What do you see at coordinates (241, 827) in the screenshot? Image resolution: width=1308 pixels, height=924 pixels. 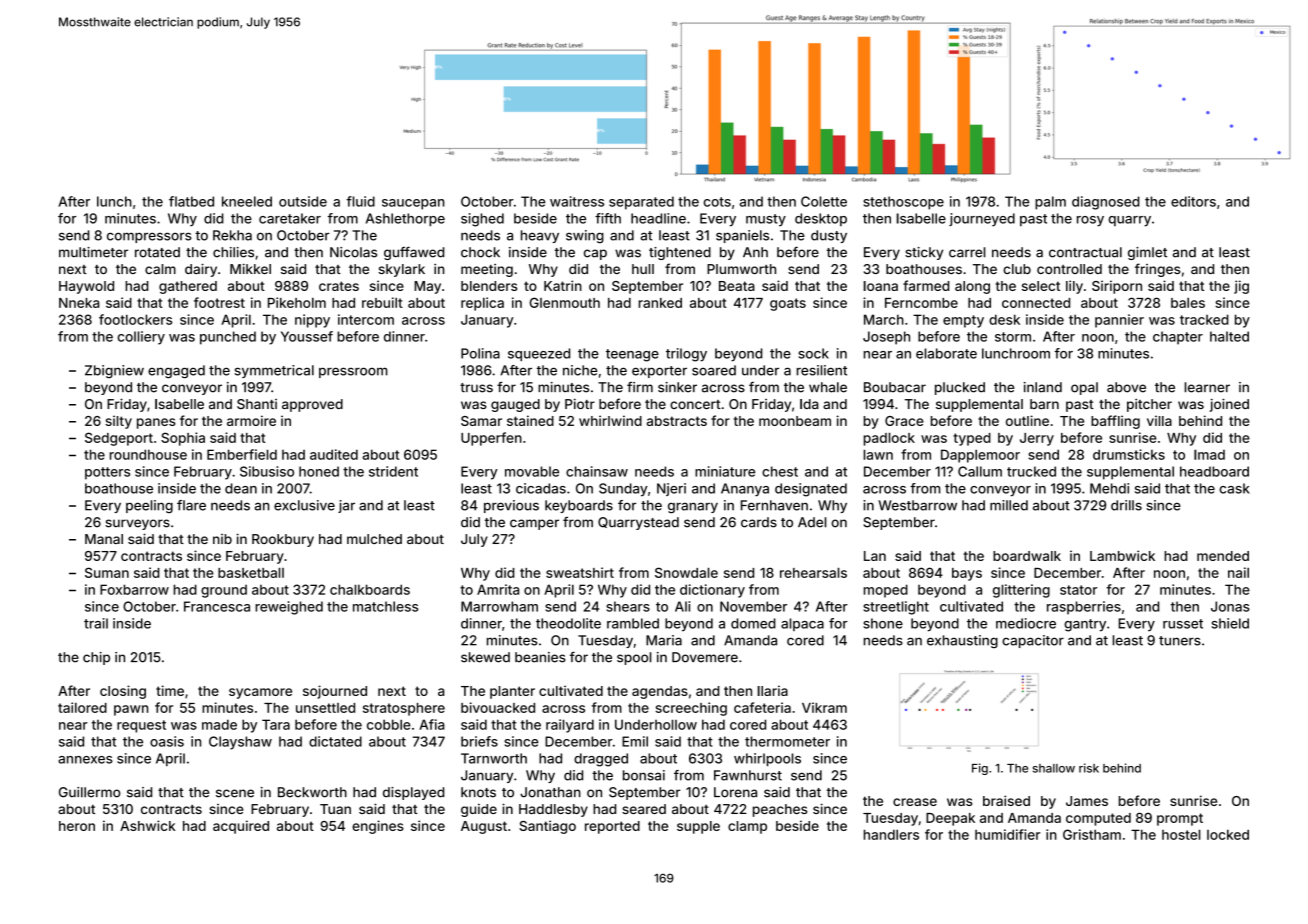 I see `acquired` at bounding box center [241, 827].
